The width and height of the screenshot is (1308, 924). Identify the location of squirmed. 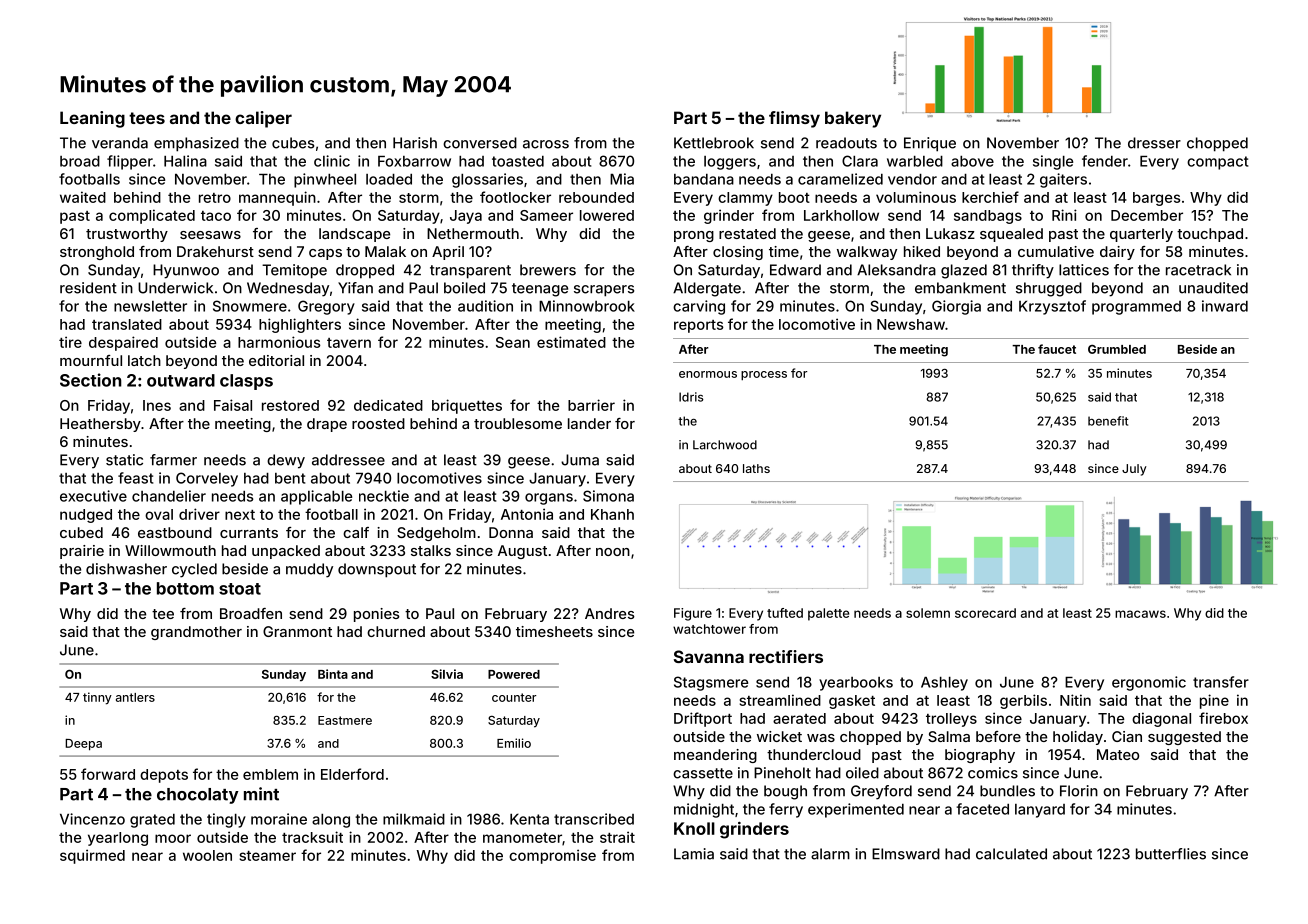
(92, 856).
